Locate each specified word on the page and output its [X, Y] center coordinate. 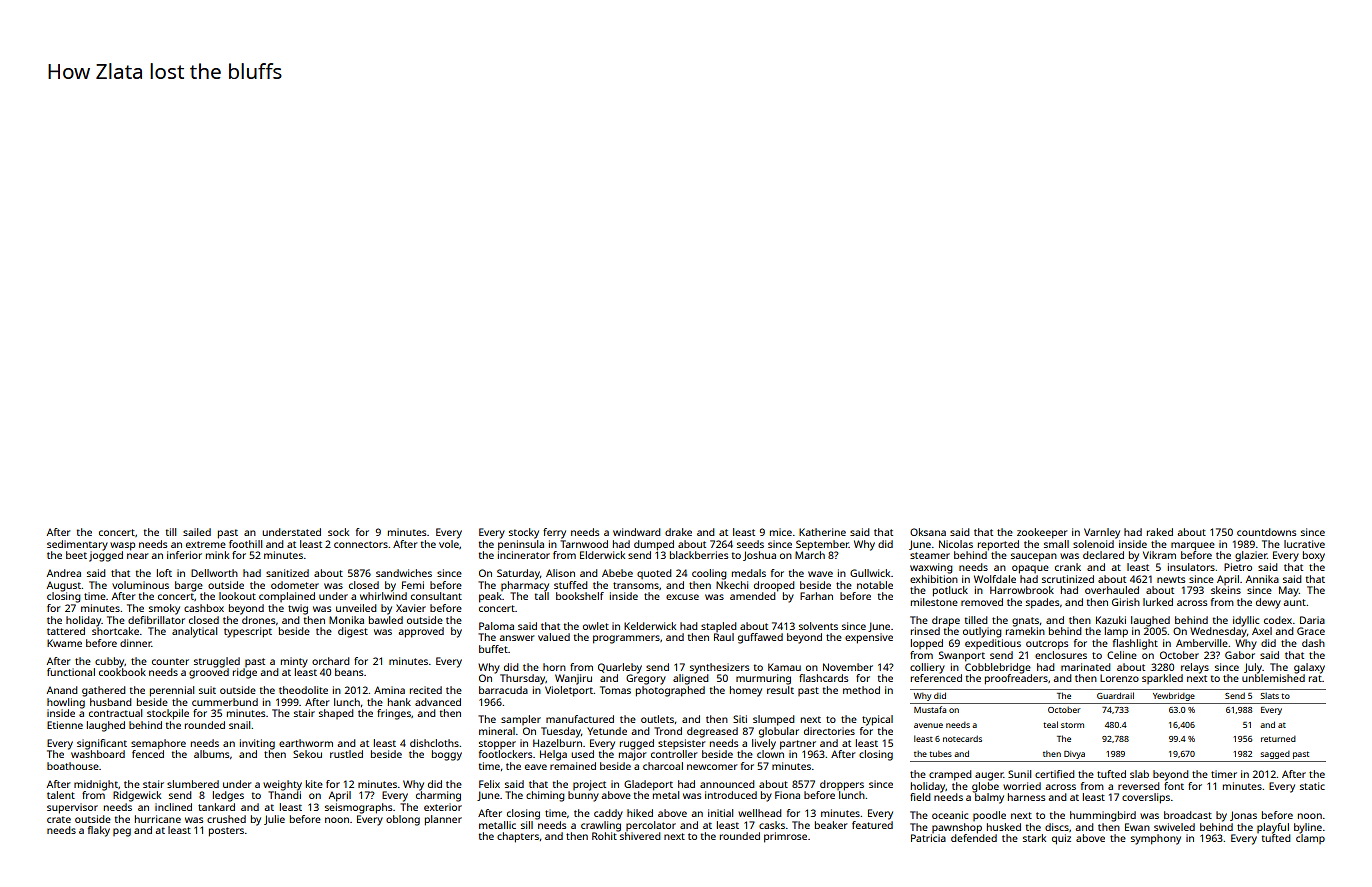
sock [338, 532]
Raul [724, 637]
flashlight [1135, 644]
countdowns [1266, 532]
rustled [346, 754]
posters [226, 832]
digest [353, 632]
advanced [438, 702]
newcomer [712, 767]
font [1174, 786]
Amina [389, 690]
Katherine [822, 532]
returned [1278, 739]
